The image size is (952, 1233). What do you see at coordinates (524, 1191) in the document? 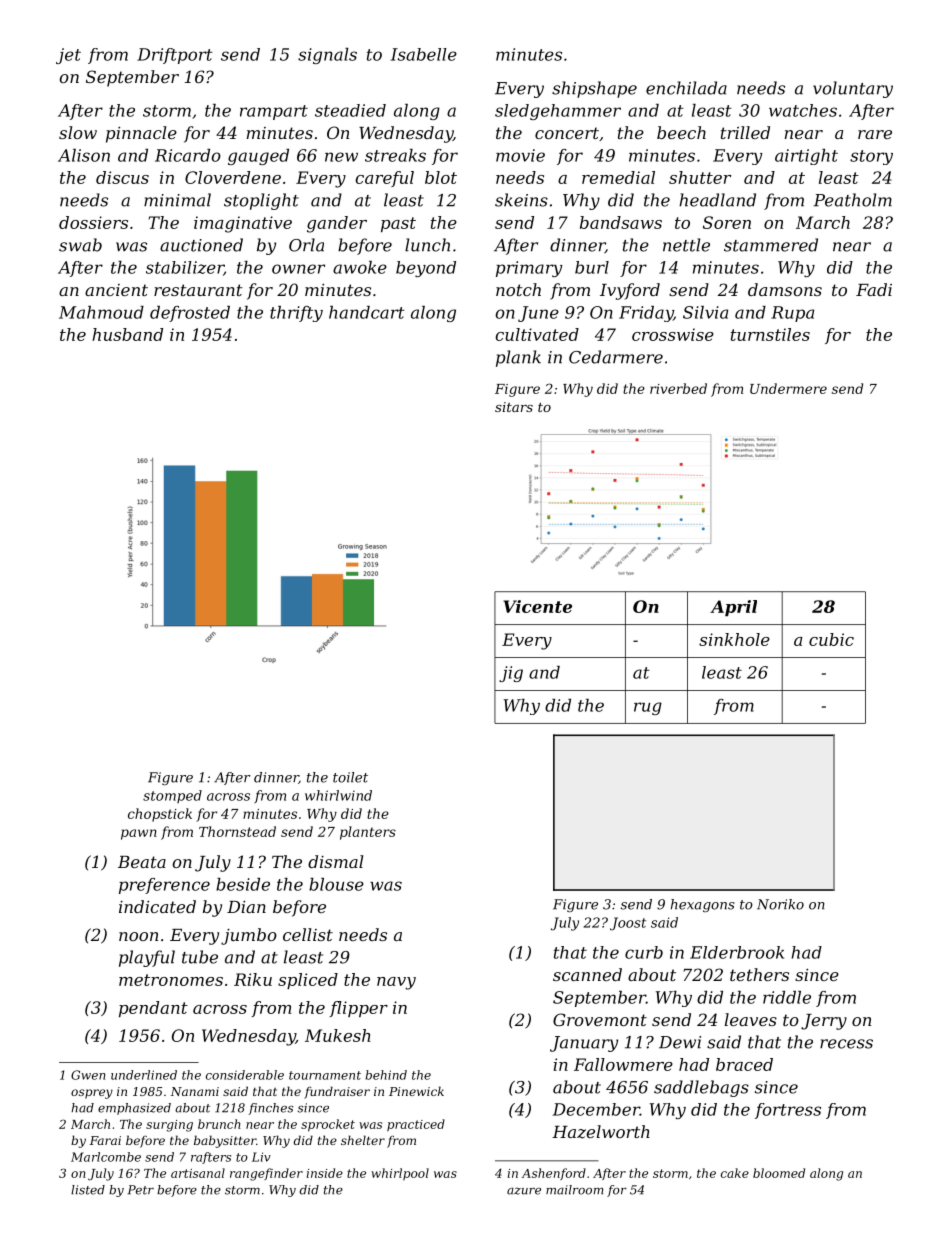
I see `azure` at bounding box center [524, 1191].
